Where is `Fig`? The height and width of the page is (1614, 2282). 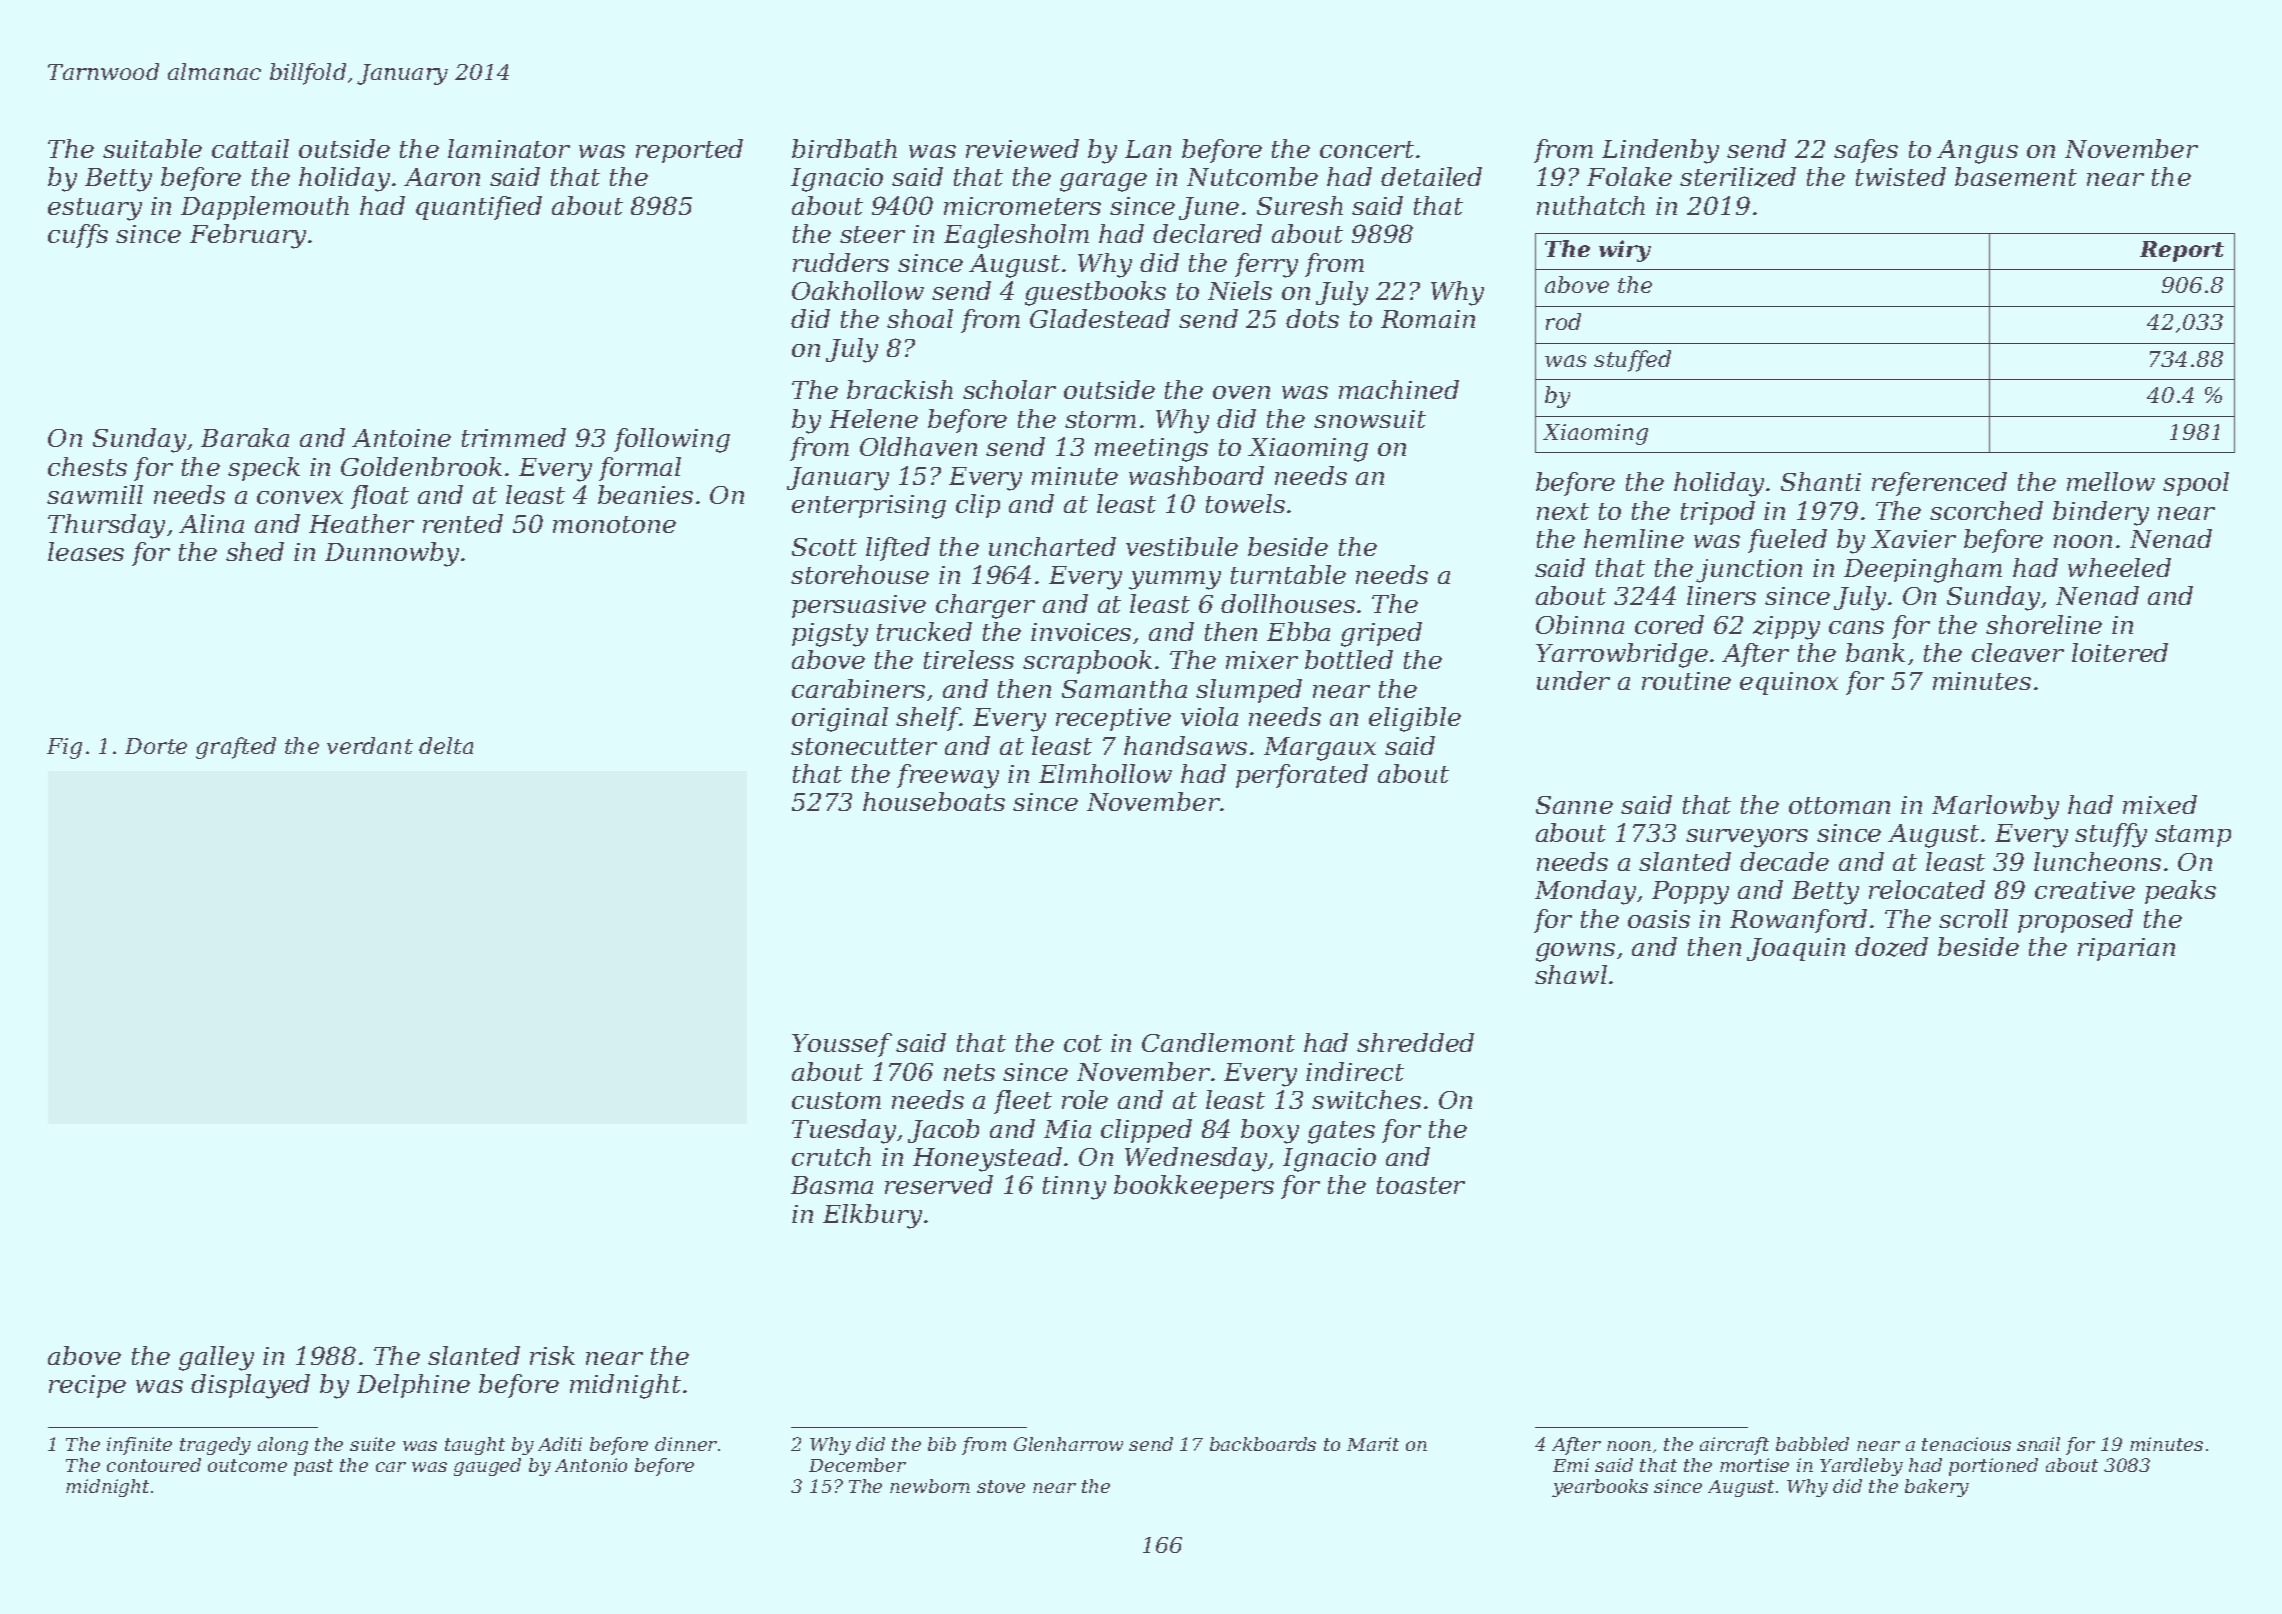 Fig is located at coordinates (64, 748).
